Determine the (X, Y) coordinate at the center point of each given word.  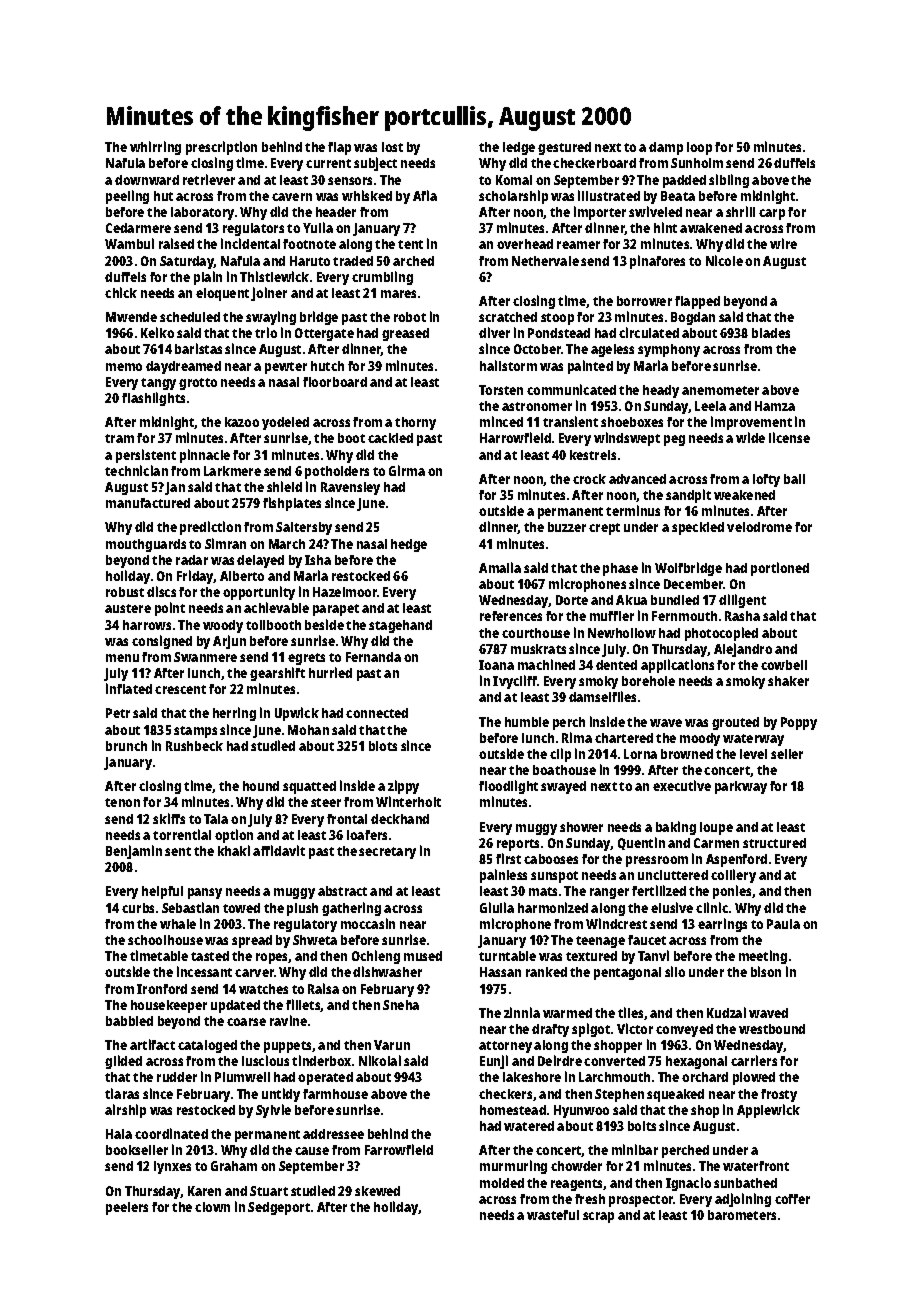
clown (212, 1207)
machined (546, 664)
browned (687, 754)
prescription (221, 148)
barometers (742, 1215)
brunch (126, 746)
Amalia (500, 567)
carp (772, 214)
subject (375, 164)
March (287, 544)
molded (502, 1183)
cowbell (784, 665)
